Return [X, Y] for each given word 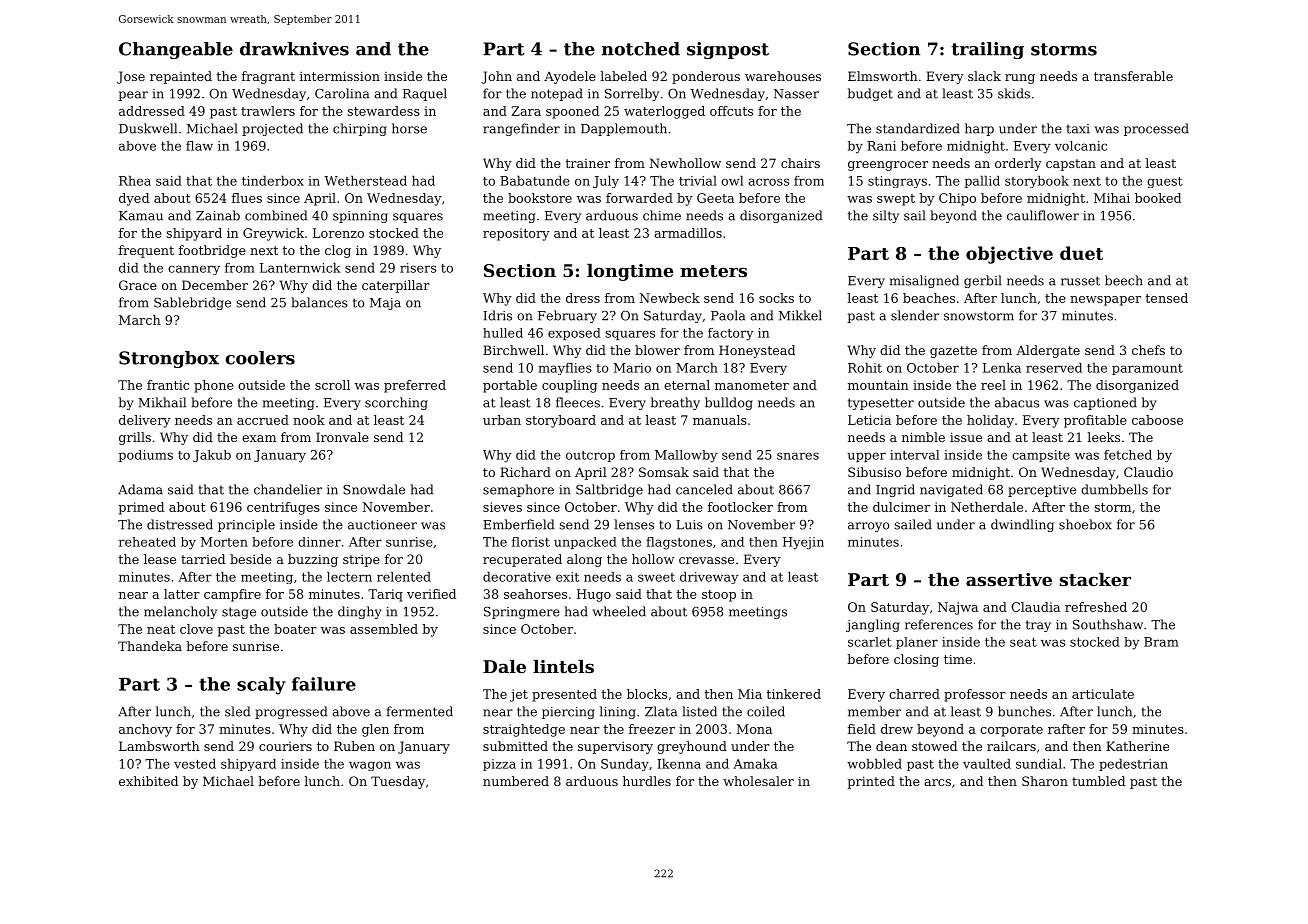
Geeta [715, 198]
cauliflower [1043, 215]
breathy [675, 403]
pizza [499, 765]
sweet [656, 577]
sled [237, 711]
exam [259, 438]
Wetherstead [365, 181]
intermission [340, 76]
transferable [1133, 76]
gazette [953, 352]
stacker [1095, 579]
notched [641, 49]
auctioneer [382, 525]
